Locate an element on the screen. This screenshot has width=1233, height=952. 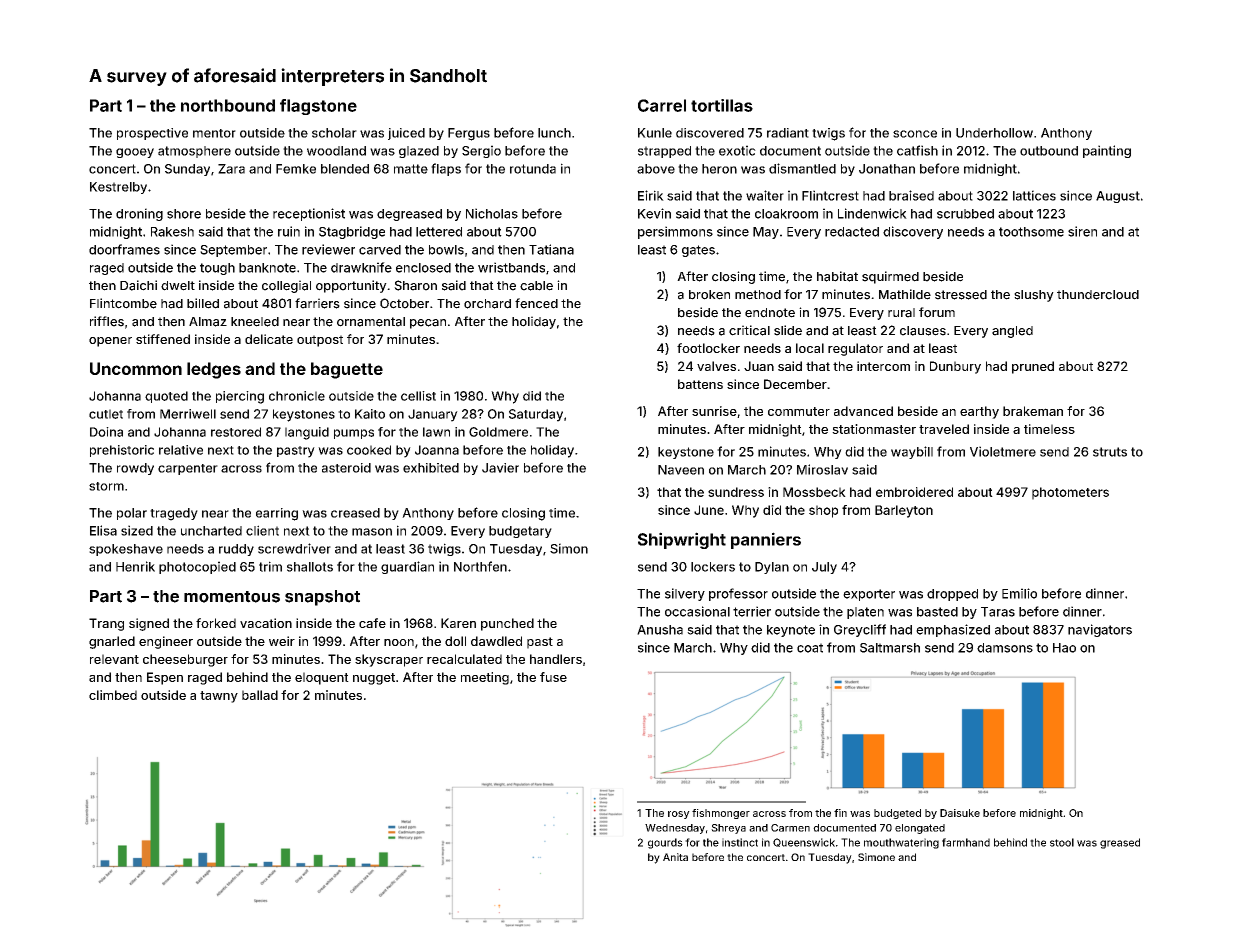
mouthwatering is located at coordinates (901, 843).
